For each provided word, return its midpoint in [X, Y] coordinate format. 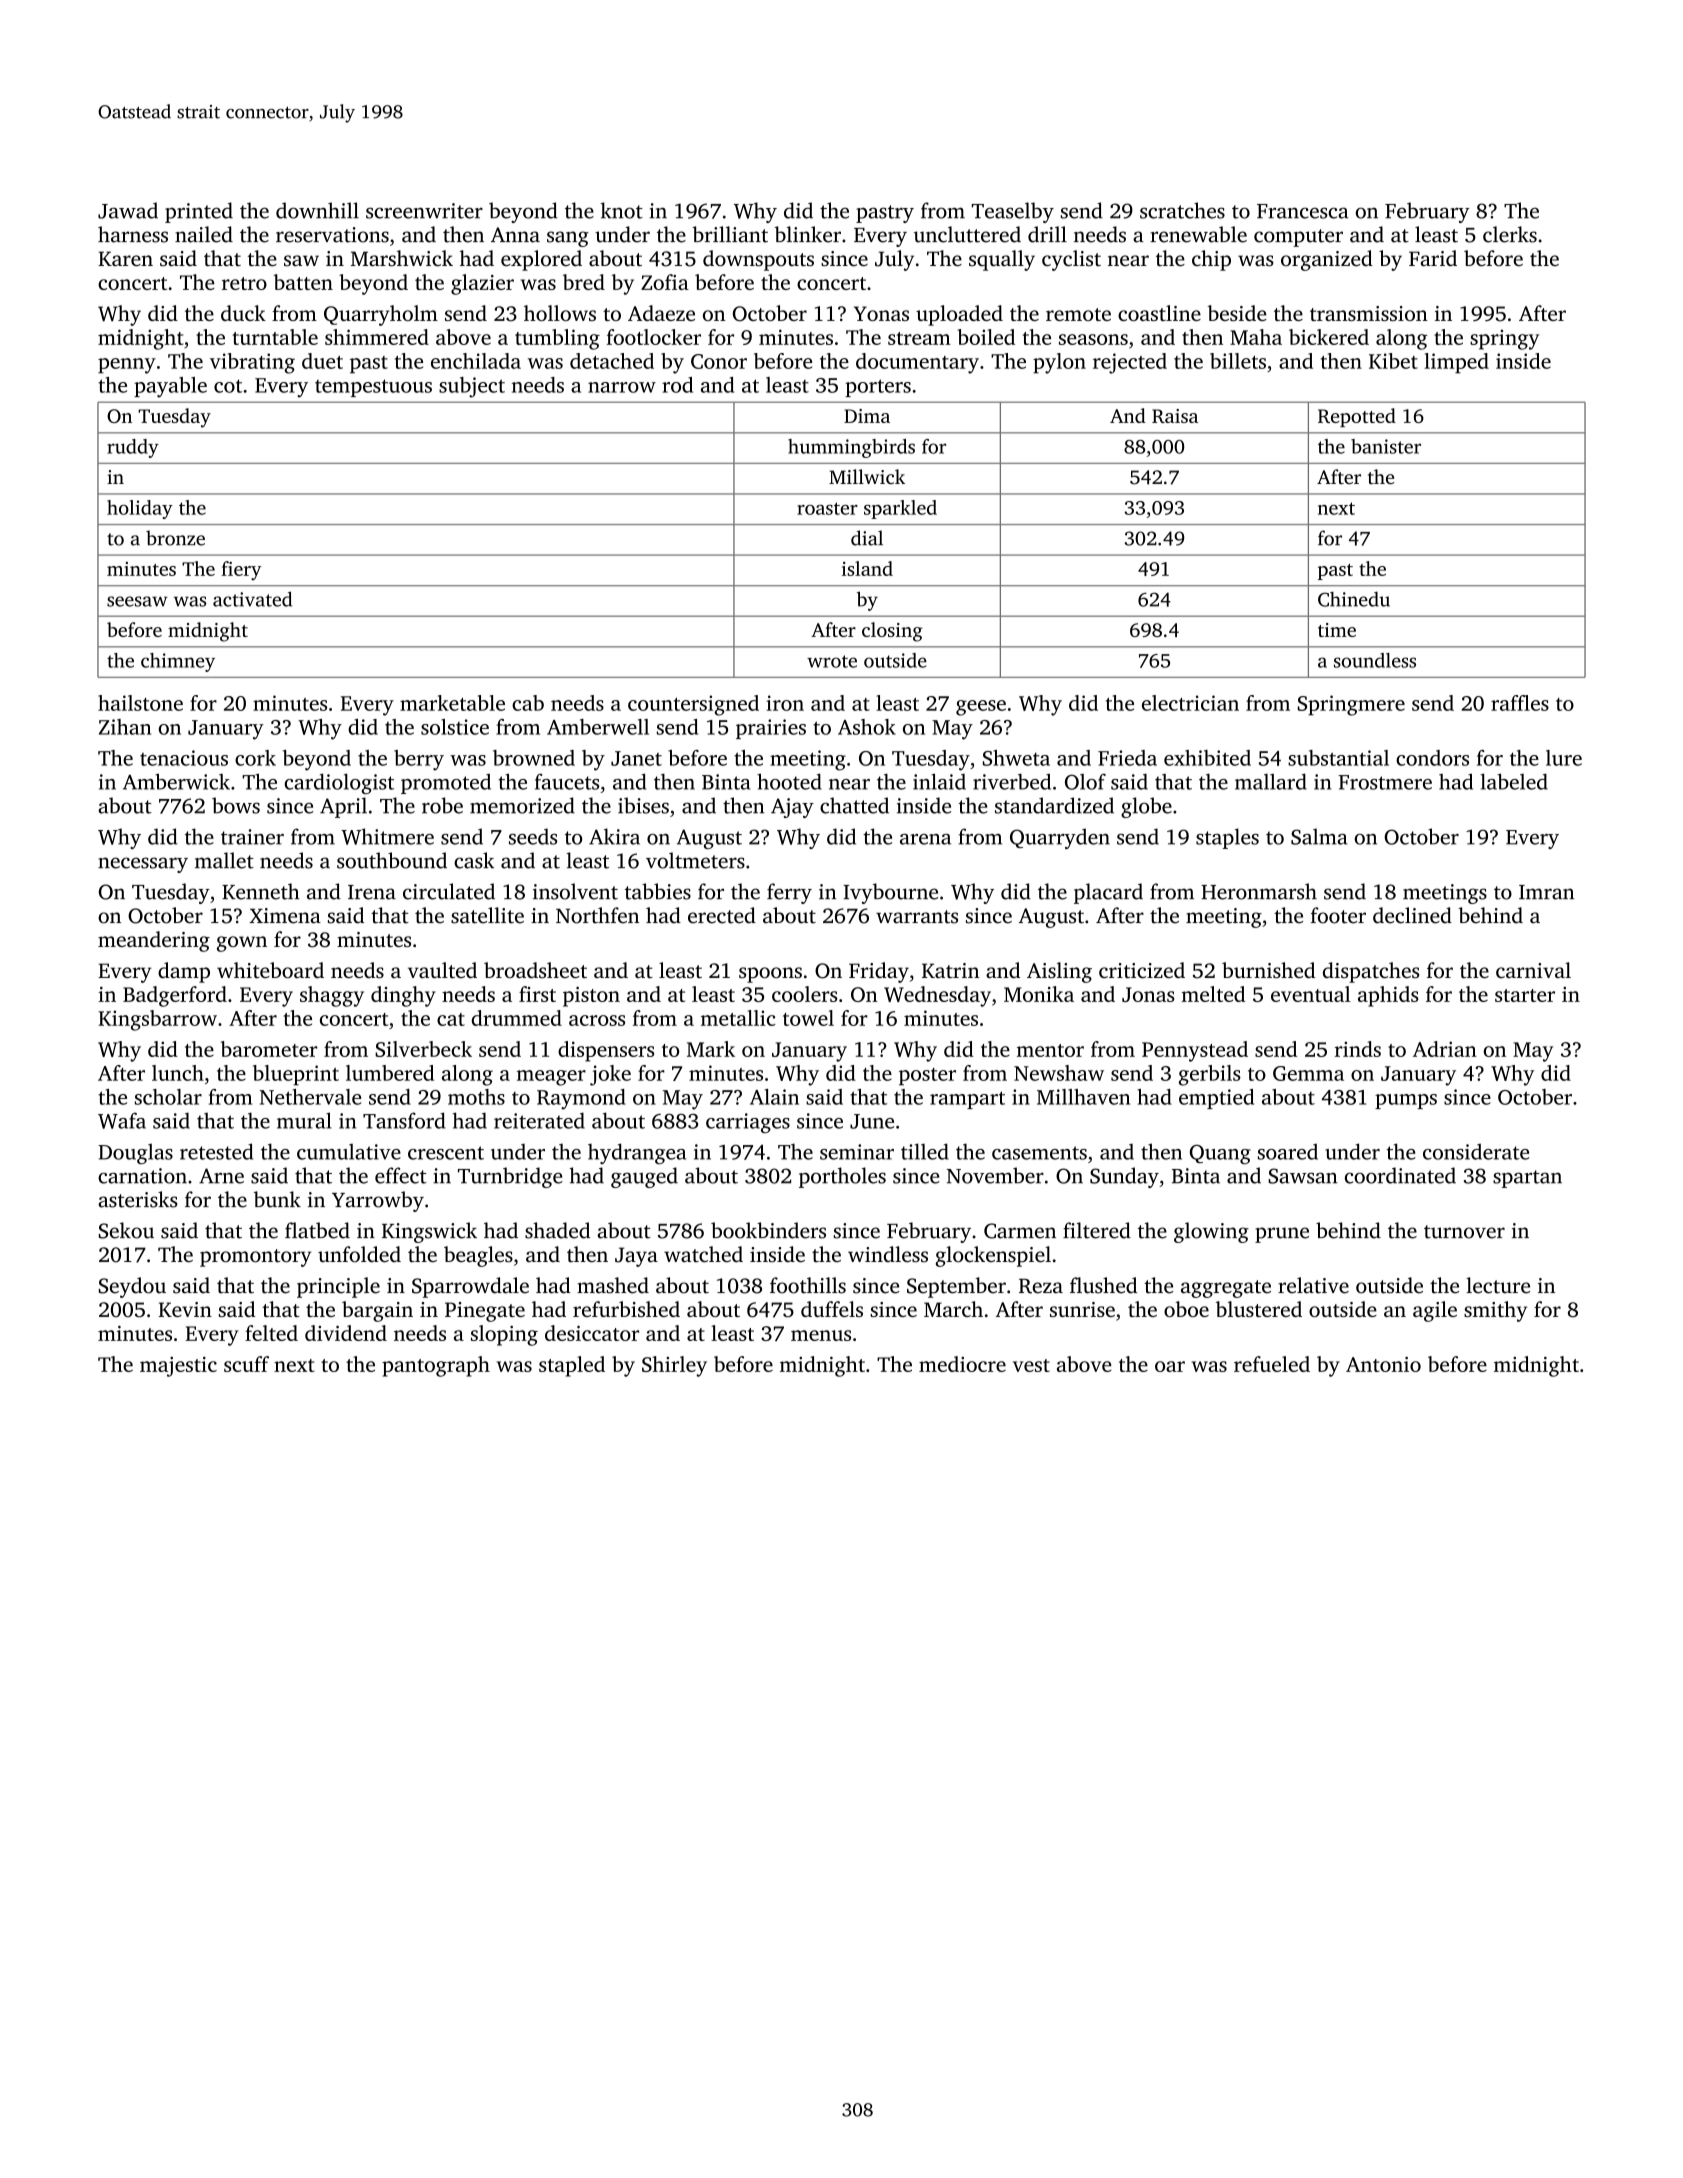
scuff [246, 1364]
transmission [1369, 313]
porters [878, 388]
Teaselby [1013, 212]
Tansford [404, 1120]
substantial [1338, 758]
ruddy [133, 448]
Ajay [792, 808]
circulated [449, 891]
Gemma [1308, 1073]
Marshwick [402, 258]
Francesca [1303, 211]
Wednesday [937, 996]
